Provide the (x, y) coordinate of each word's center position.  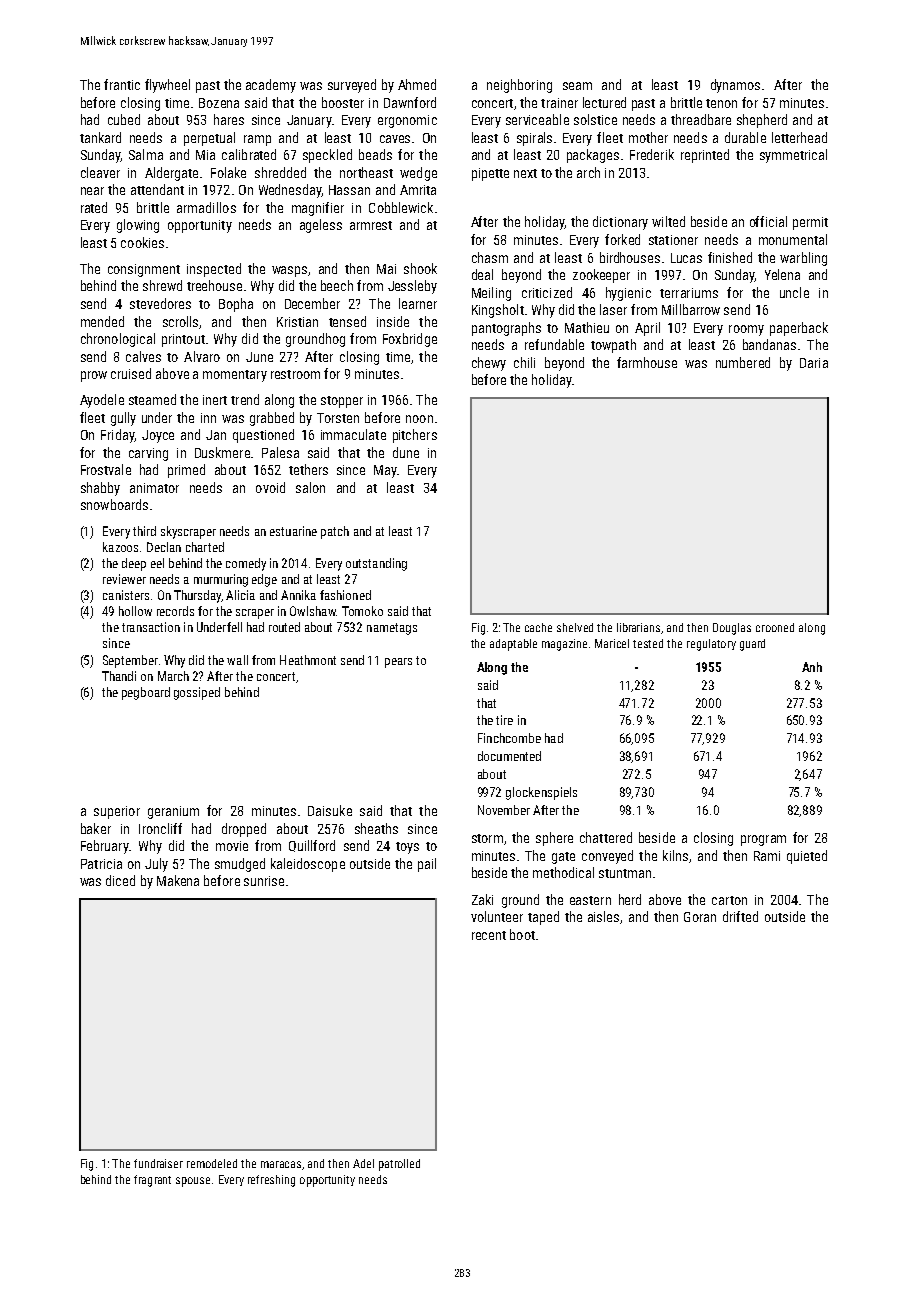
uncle (794, 292)
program (763, 840)
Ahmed (417, 84)
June (259, 357)
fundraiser (158, 1163)
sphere (554, 839)
